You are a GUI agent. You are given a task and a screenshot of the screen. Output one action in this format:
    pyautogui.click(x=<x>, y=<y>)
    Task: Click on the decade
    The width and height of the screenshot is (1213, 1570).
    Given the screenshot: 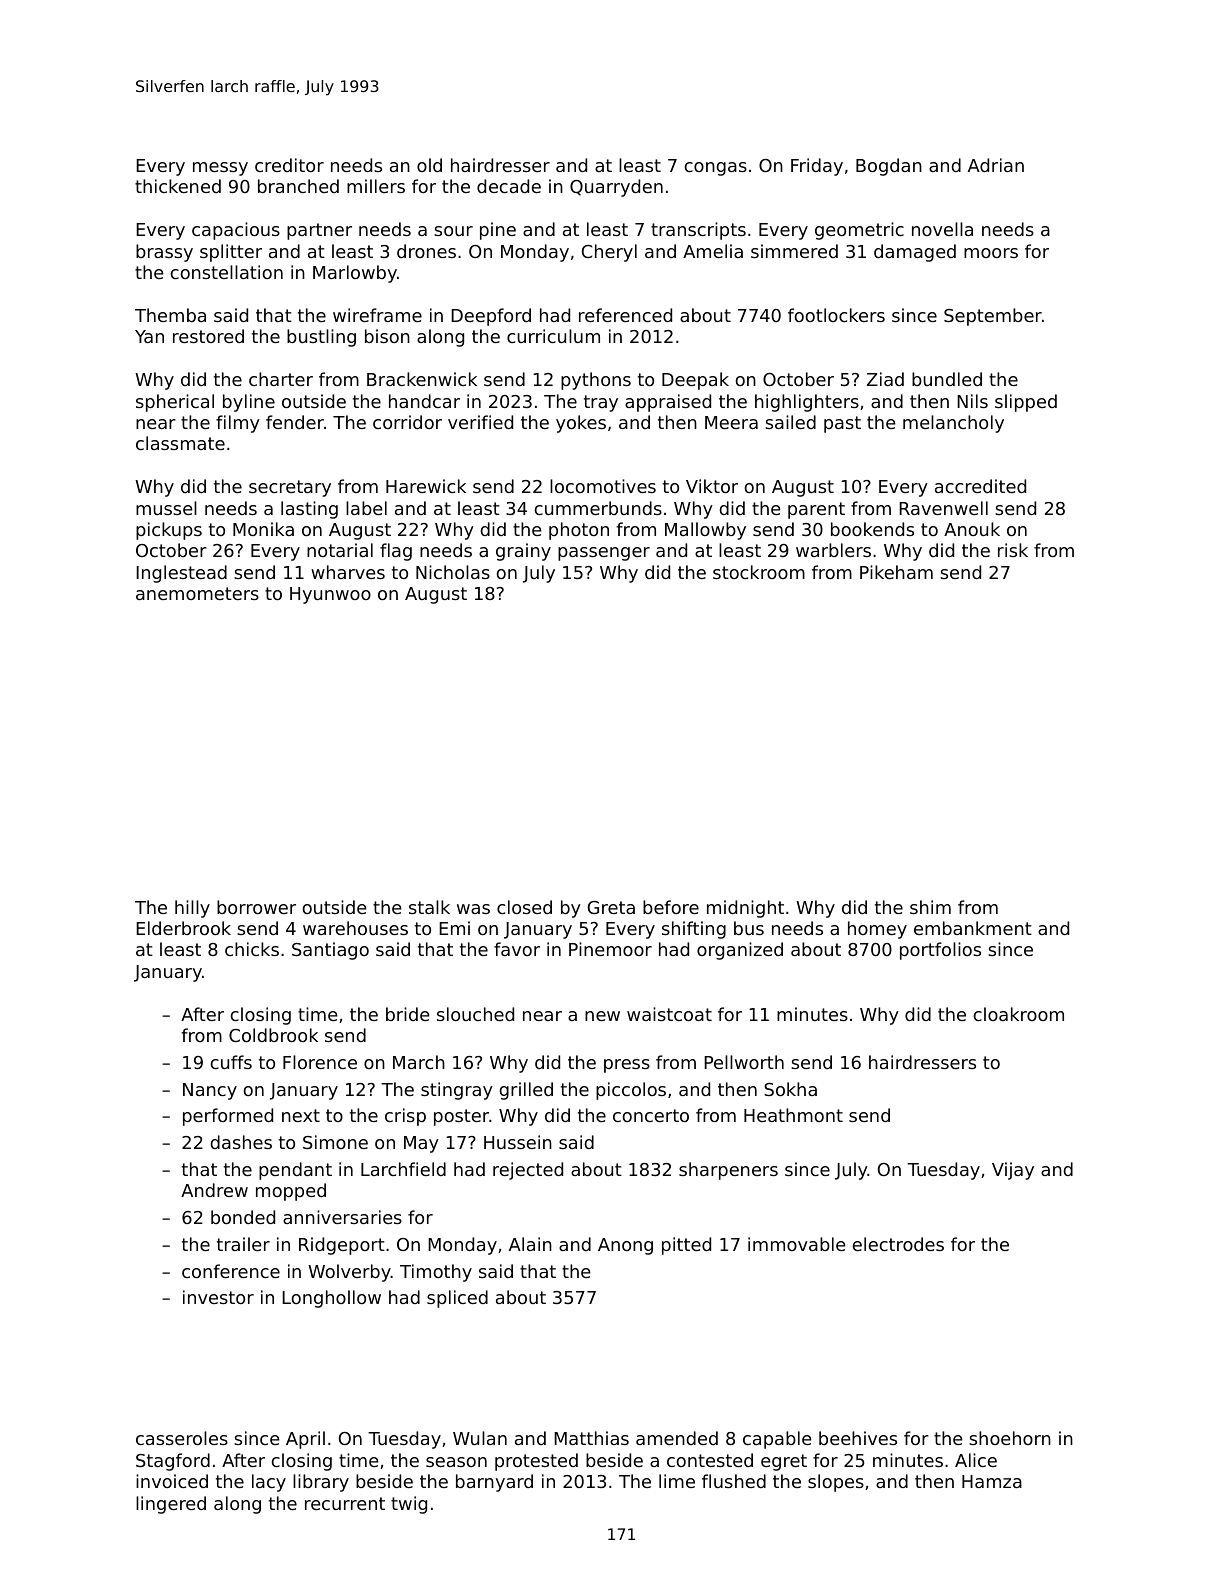 What is the action you would take?
    pyautogui.click(x=509, y=186)
